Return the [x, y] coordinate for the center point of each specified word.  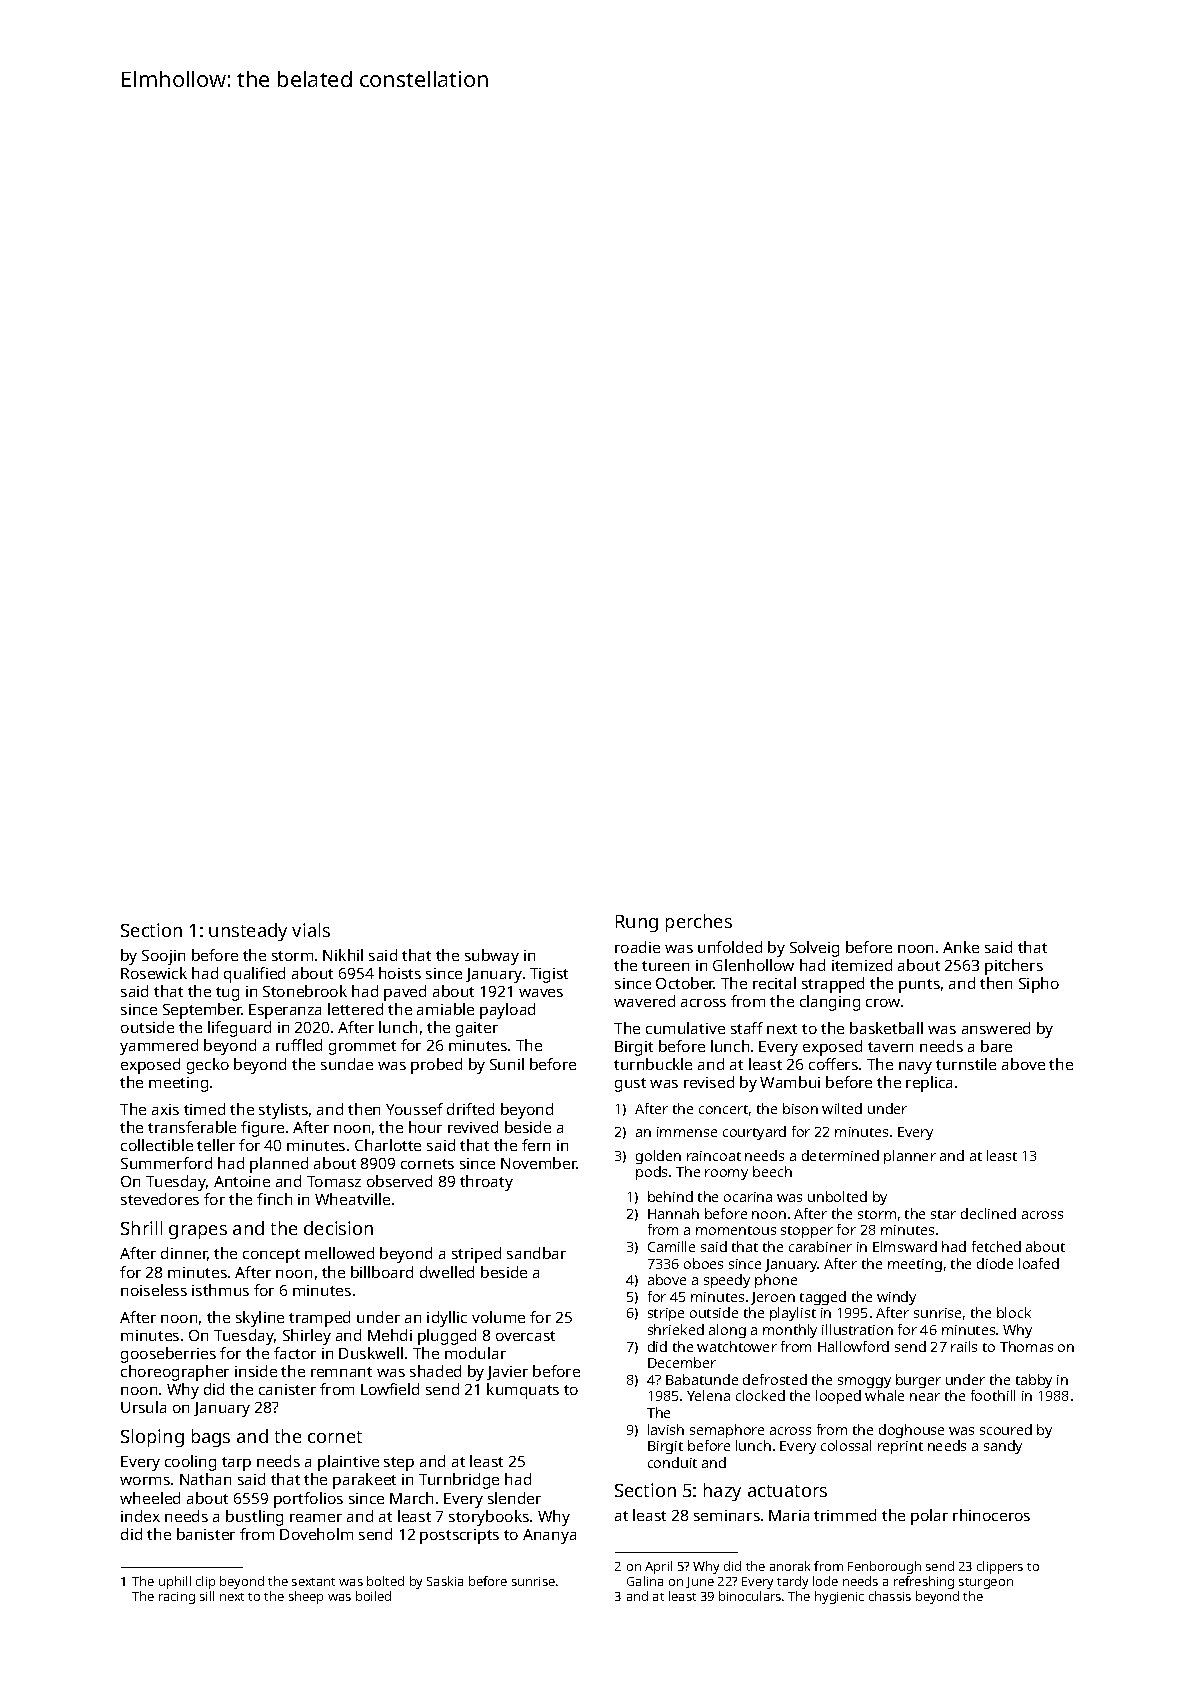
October [685, 983]
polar [929, 1517]
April [658, 1567]
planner [910, 1157]
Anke [961, 947]
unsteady [248, 932]
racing [177, 1598]
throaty [486, 1183]
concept [271, 1256]
